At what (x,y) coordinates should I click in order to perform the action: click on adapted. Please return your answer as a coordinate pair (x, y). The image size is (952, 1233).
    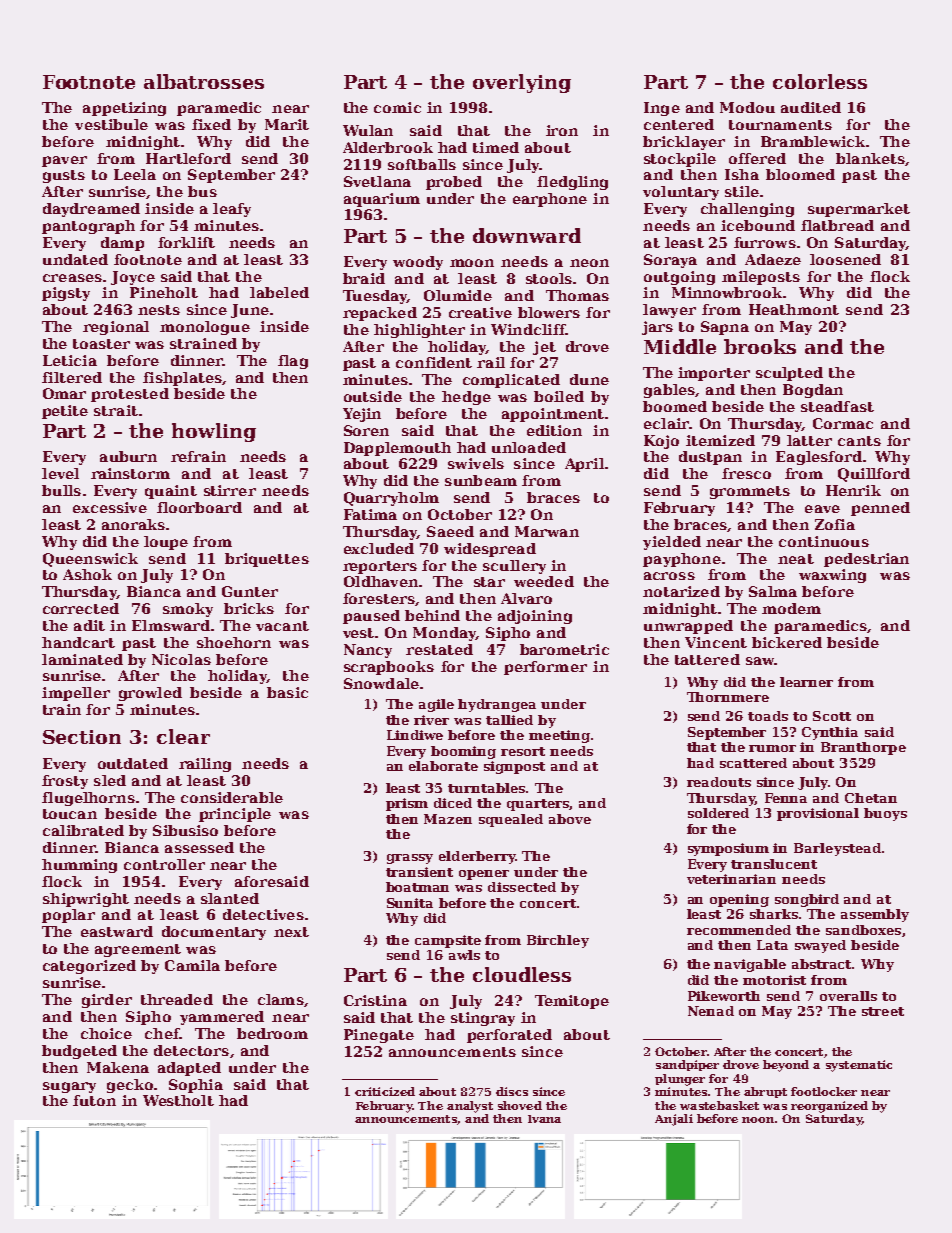
    Looking at the image, I should click on (189, 1069).
